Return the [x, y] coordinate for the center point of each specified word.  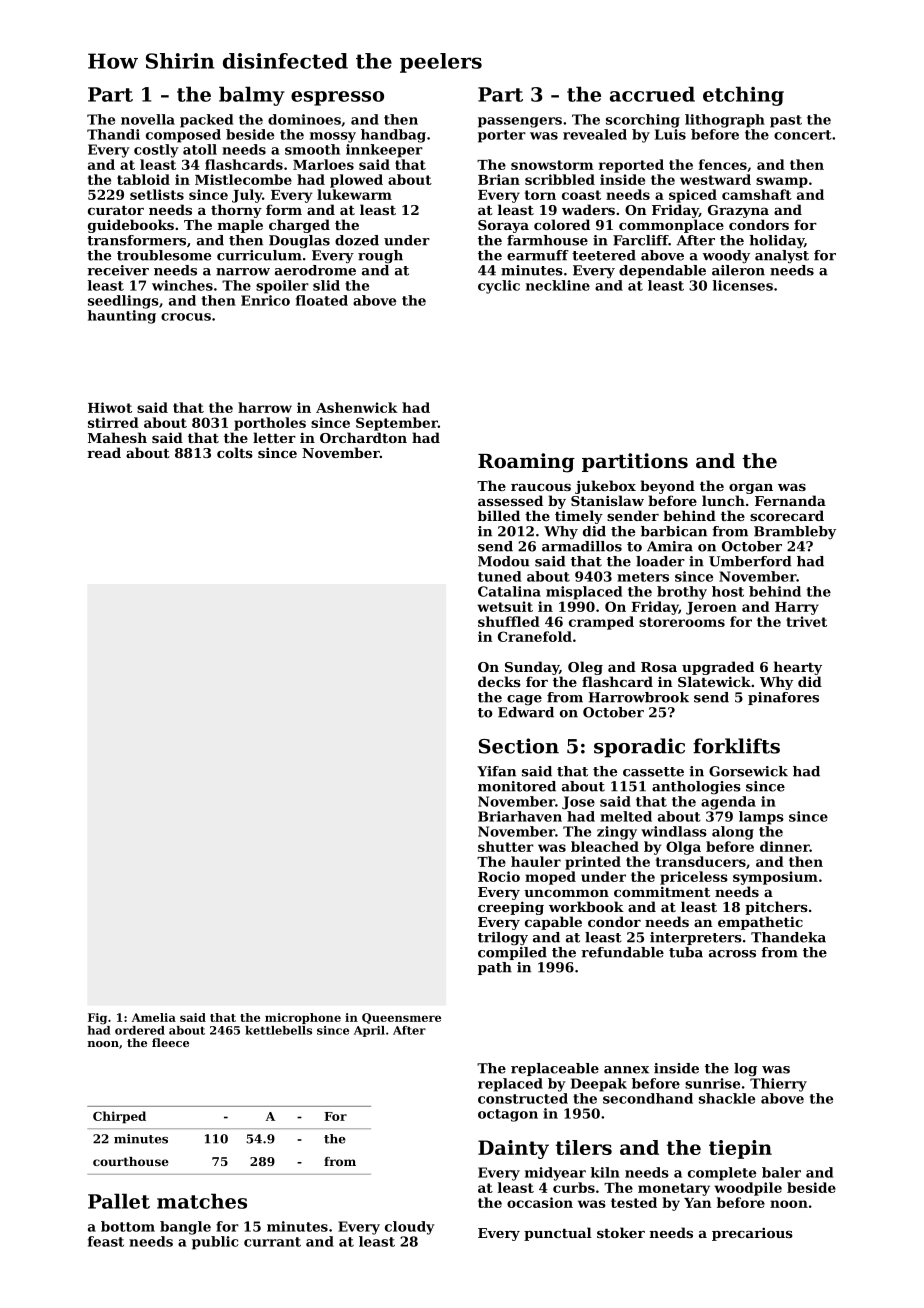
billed [499, 515]
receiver [118, 270]
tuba [686, 952]
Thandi [113, 134]
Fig [97, 1019]
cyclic [499, 287]
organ [751, 489]
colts [235, 452]
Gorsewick [748, 771]
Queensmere [401, 1018]
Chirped [119, 1117]
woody [726, 256]
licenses [743, 285]
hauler [536, 861]
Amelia [154, 1017]
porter [502, 136]
